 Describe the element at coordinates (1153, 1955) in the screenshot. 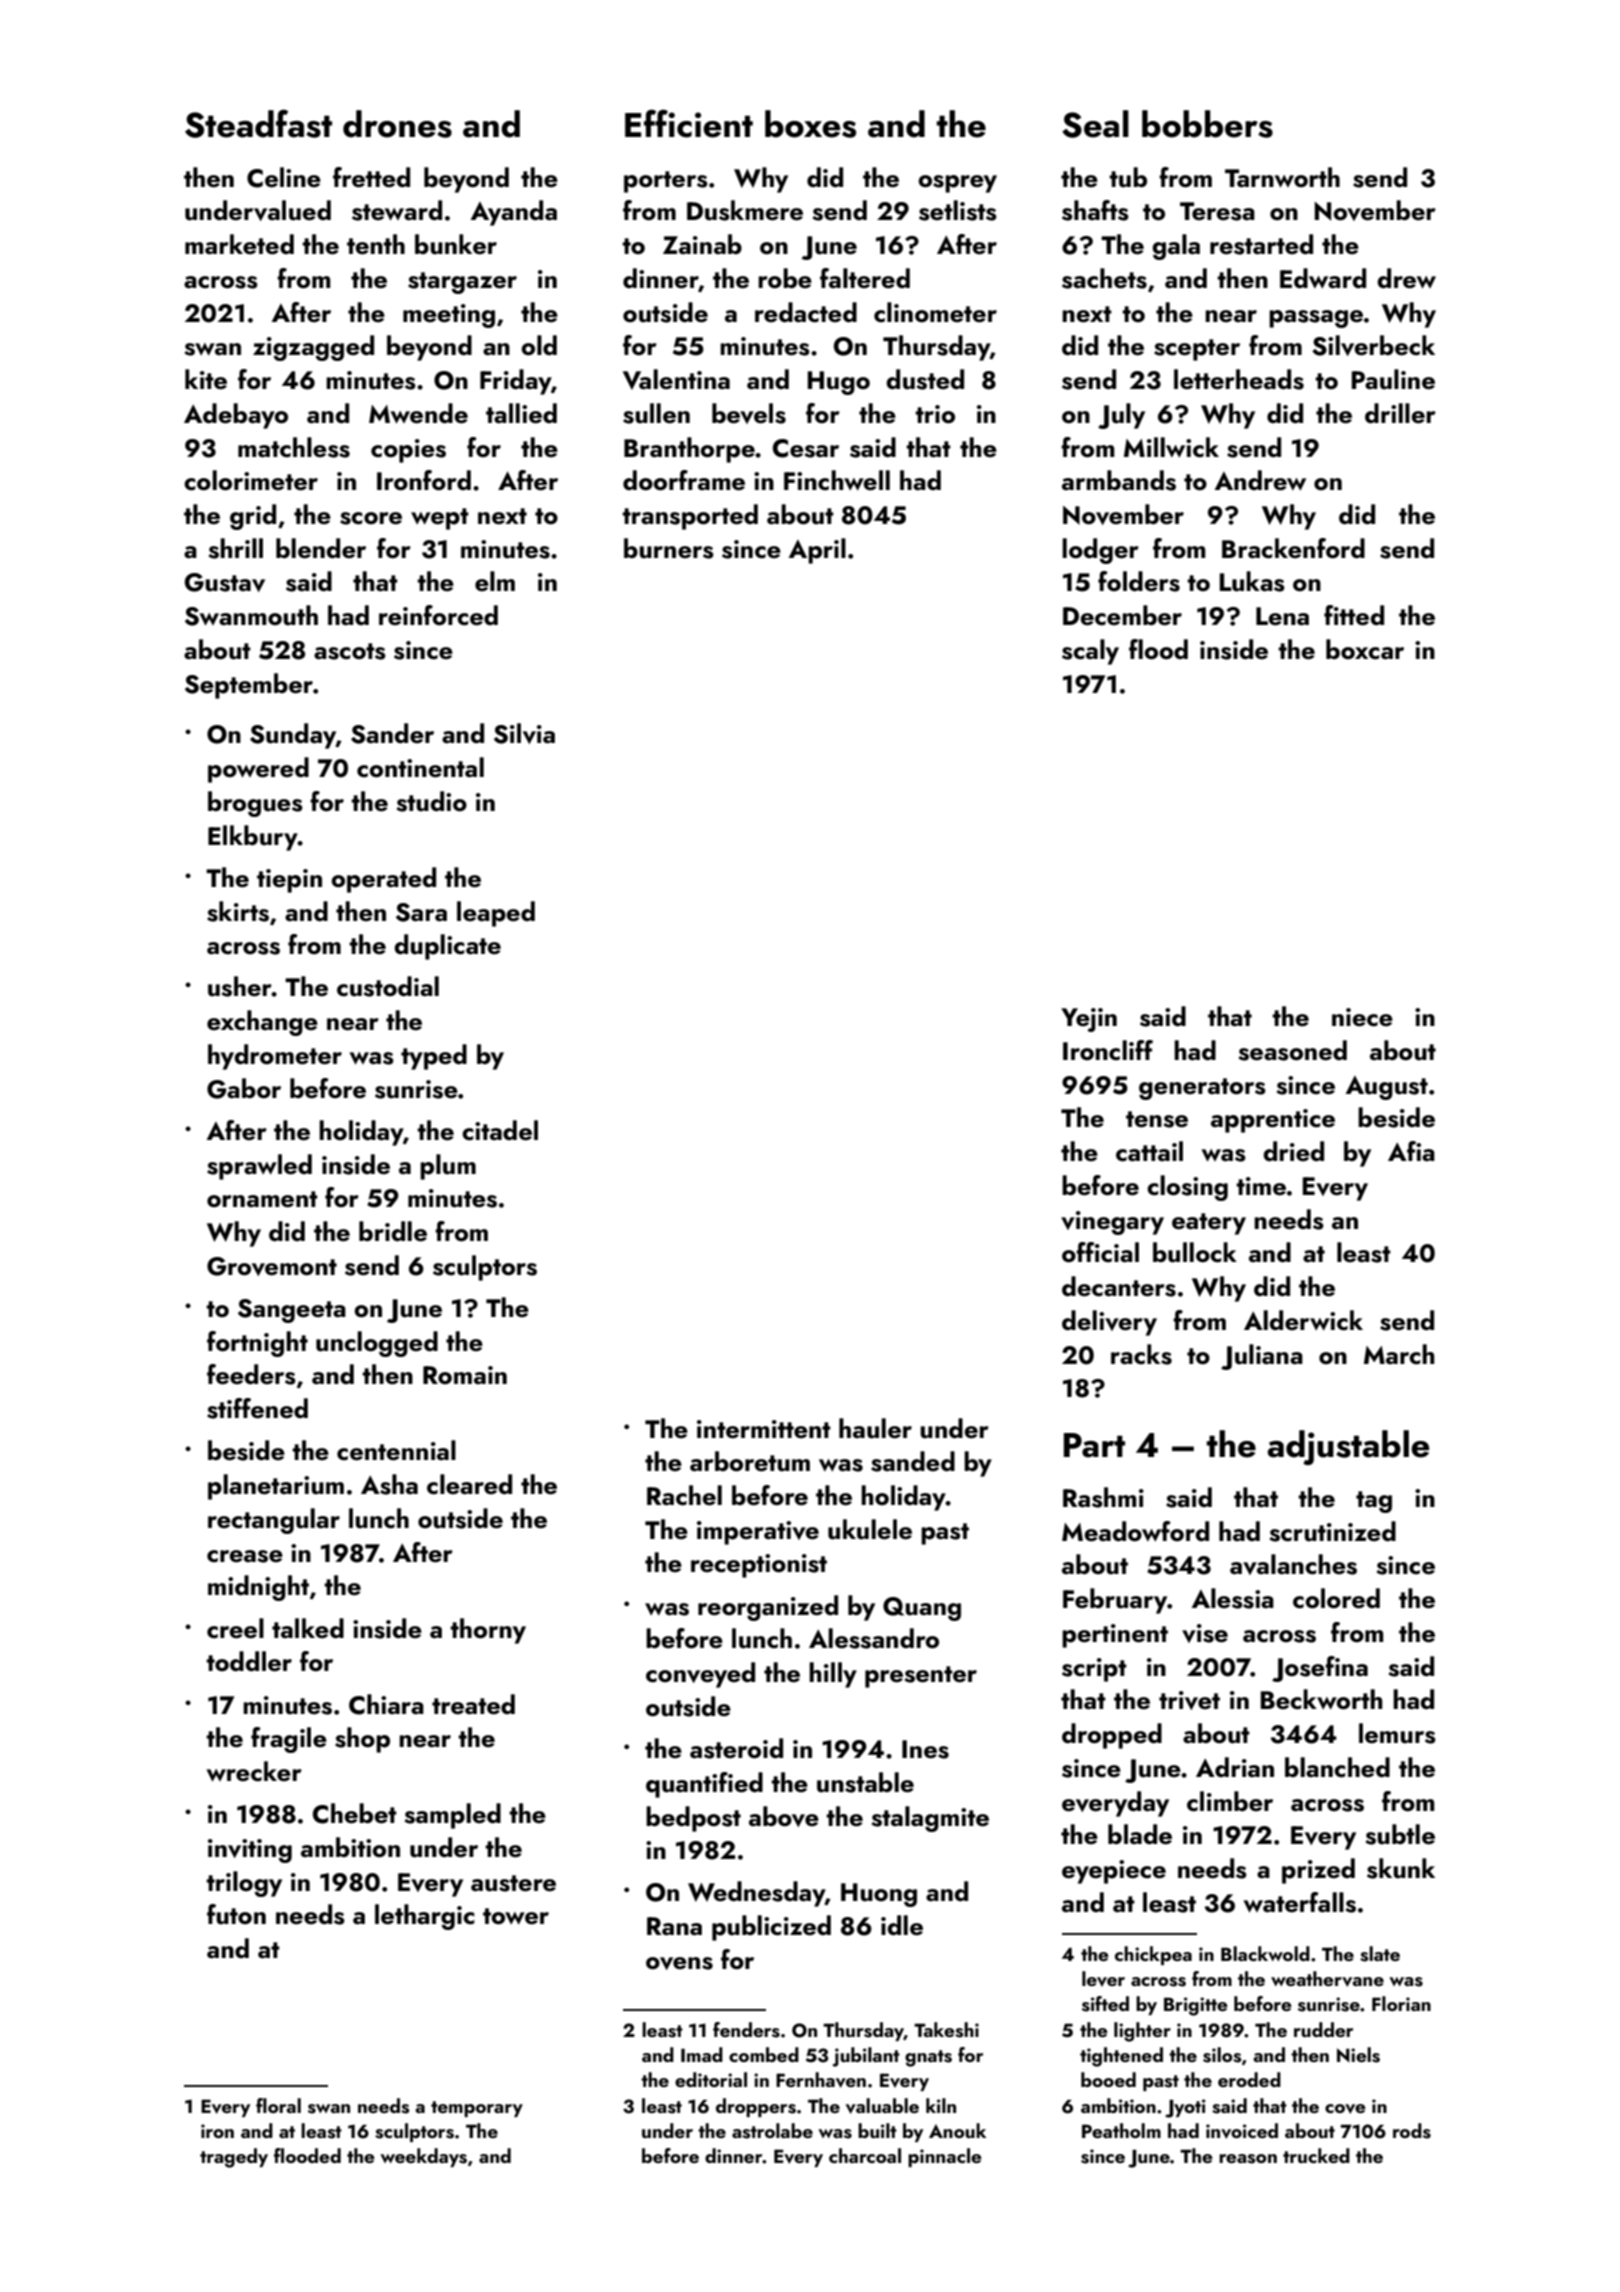

I see `chickpea` at that location.
